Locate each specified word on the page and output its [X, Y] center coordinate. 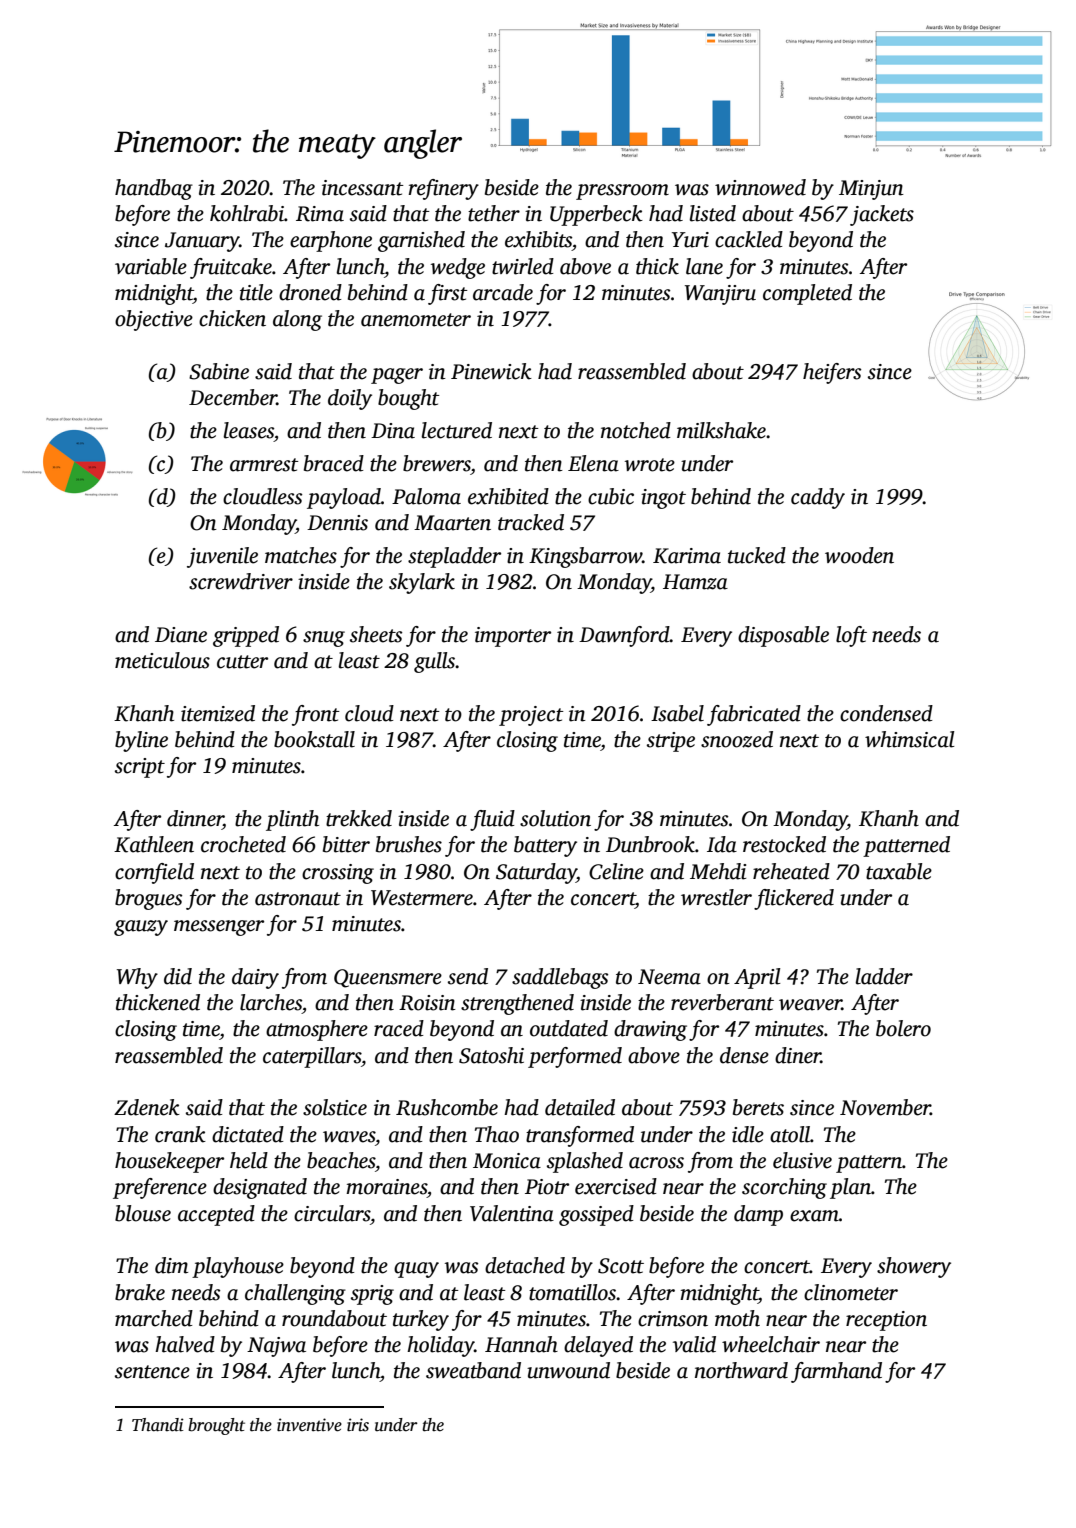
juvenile [222, 557]
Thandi [158, 1425]
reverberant [722, 1002]
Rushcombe [447, 1107]
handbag [154, 189]
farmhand [836, 1372]
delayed [598, 1346]
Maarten [452, 523]
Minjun [871, 190]
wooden [859, 555]
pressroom [622, 192]
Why [137, 978]
